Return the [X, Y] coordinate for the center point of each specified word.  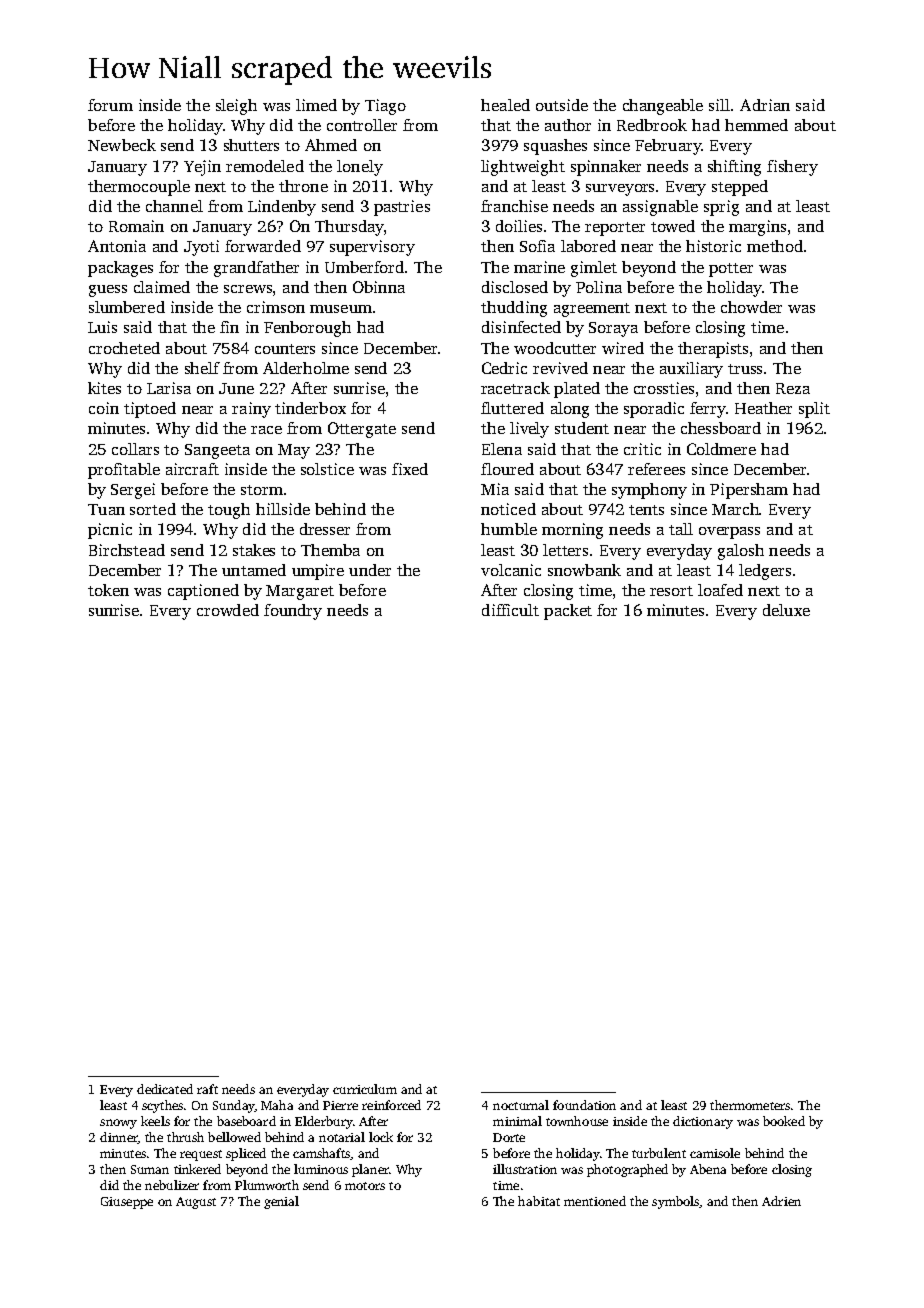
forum [110, 105]
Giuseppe [127, 1203]
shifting [734, 168]
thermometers [750, 1105]
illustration [525, 1169]
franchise [514, 206]
